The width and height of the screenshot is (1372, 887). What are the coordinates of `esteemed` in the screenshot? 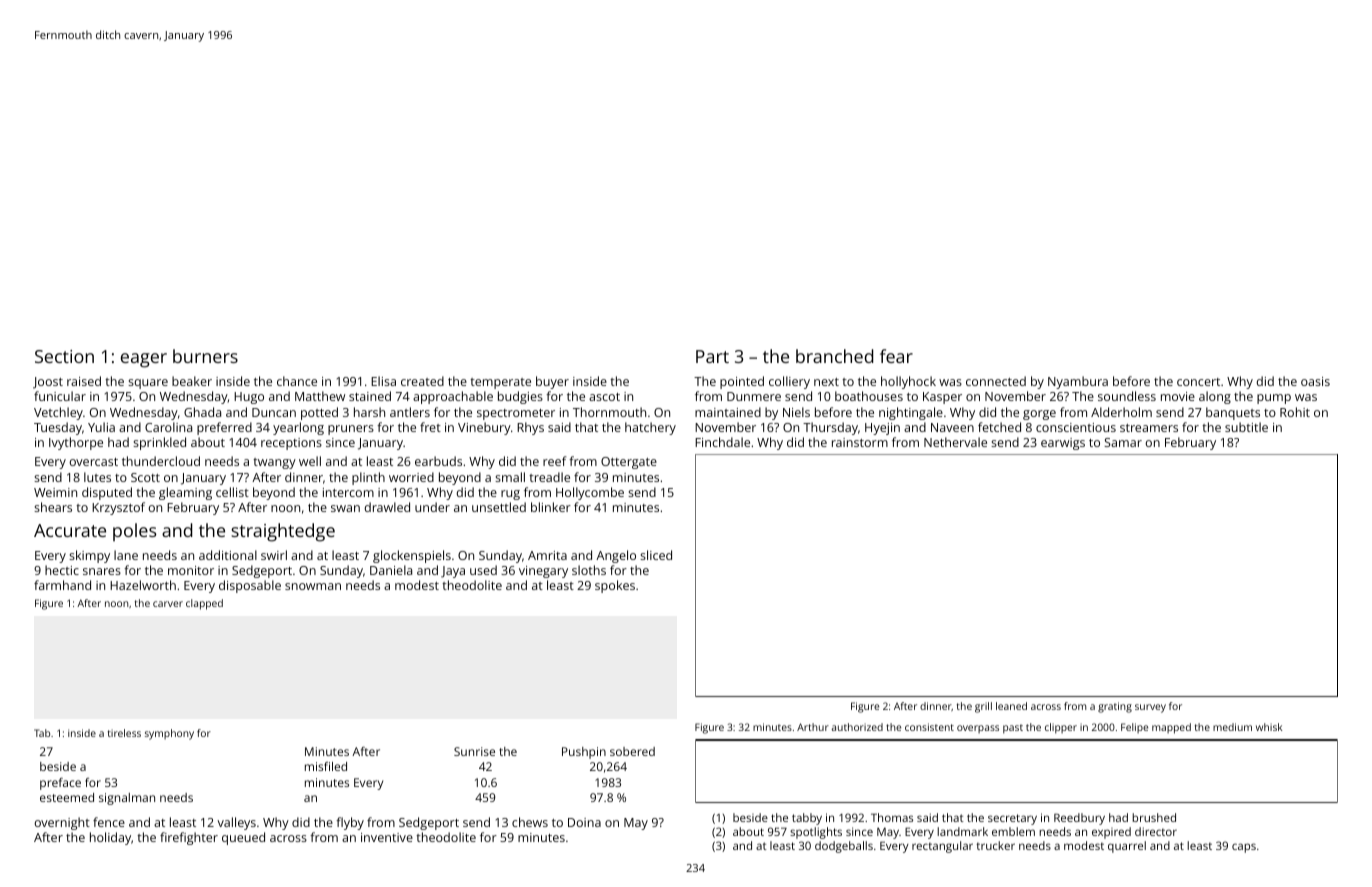 It's located at (67, 797).
